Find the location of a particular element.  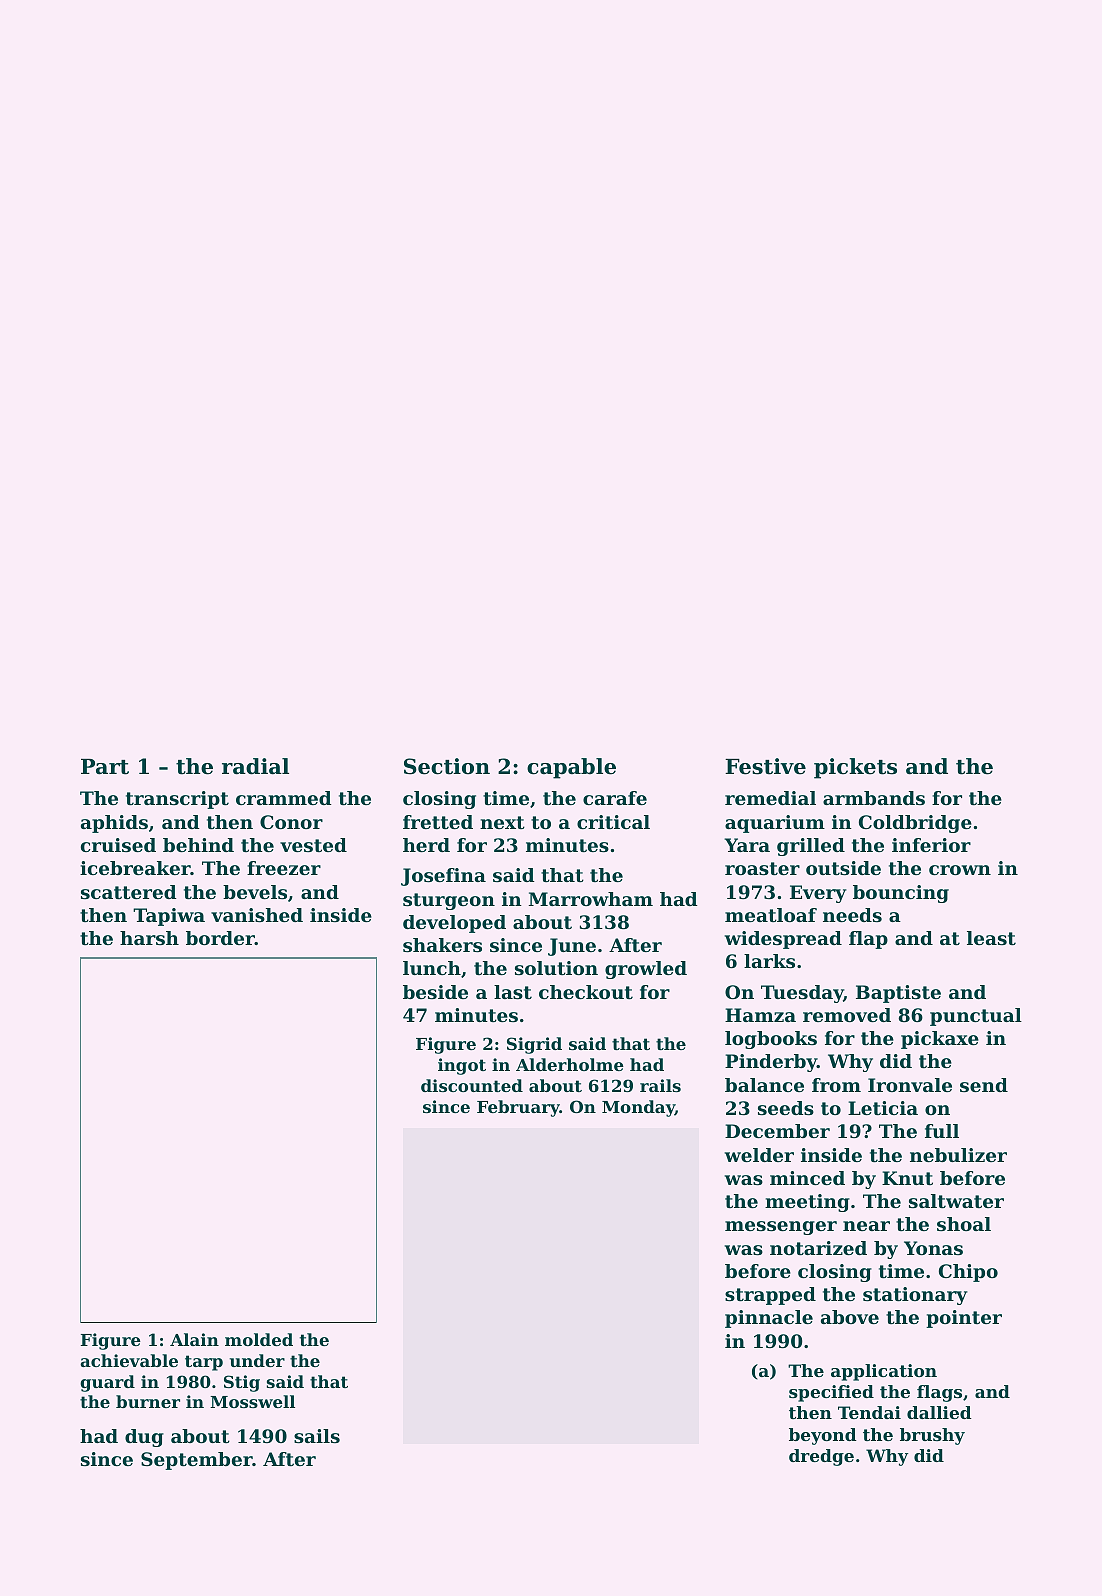

from is located at coordinates (836, 1085).
